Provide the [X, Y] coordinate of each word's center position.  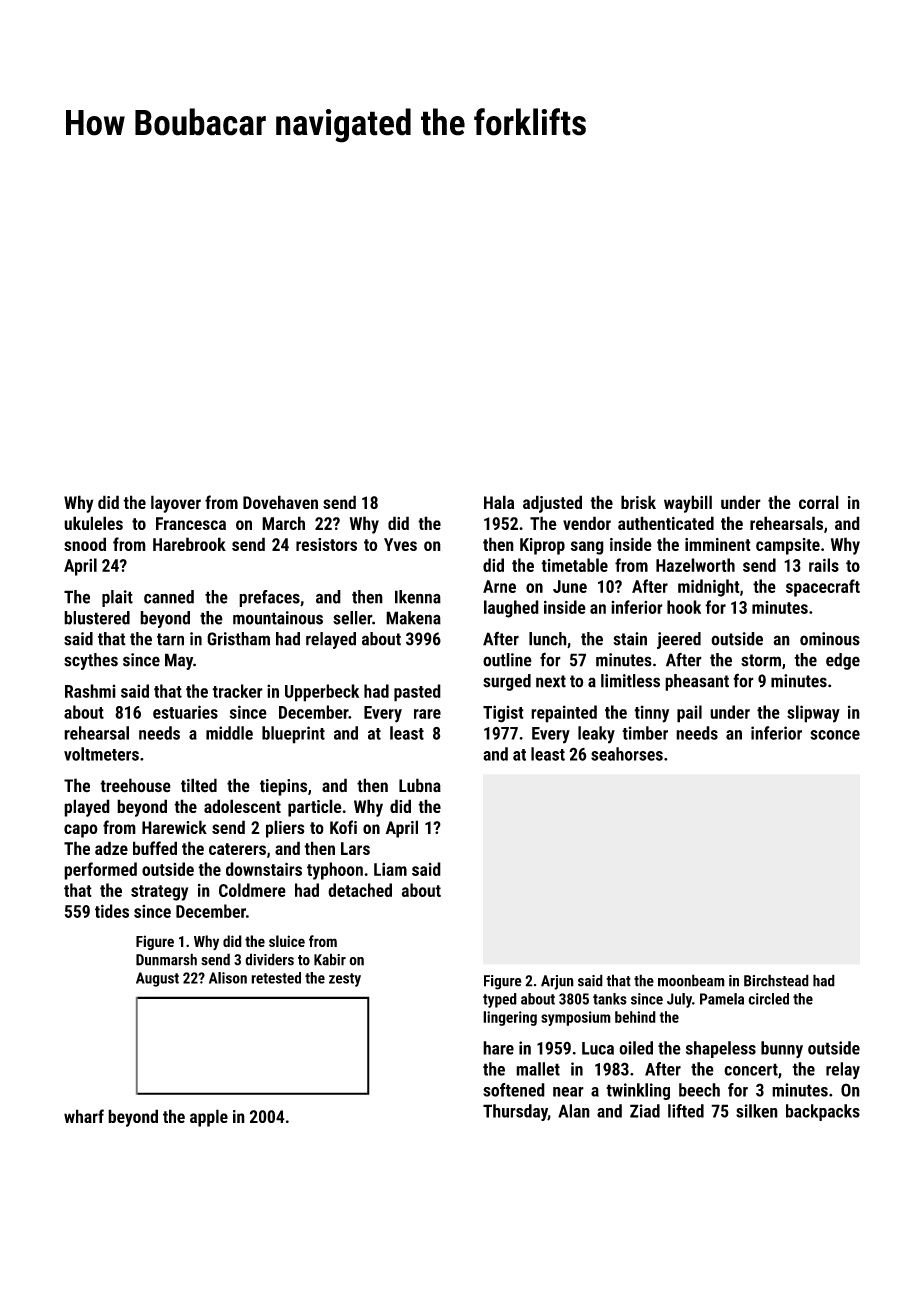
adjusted [552, 504]
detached [360, 890]
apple [209, 1118]
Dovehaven [280, 502]
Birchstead [776, 980]
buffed [155, 848]
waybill [688, 504]
